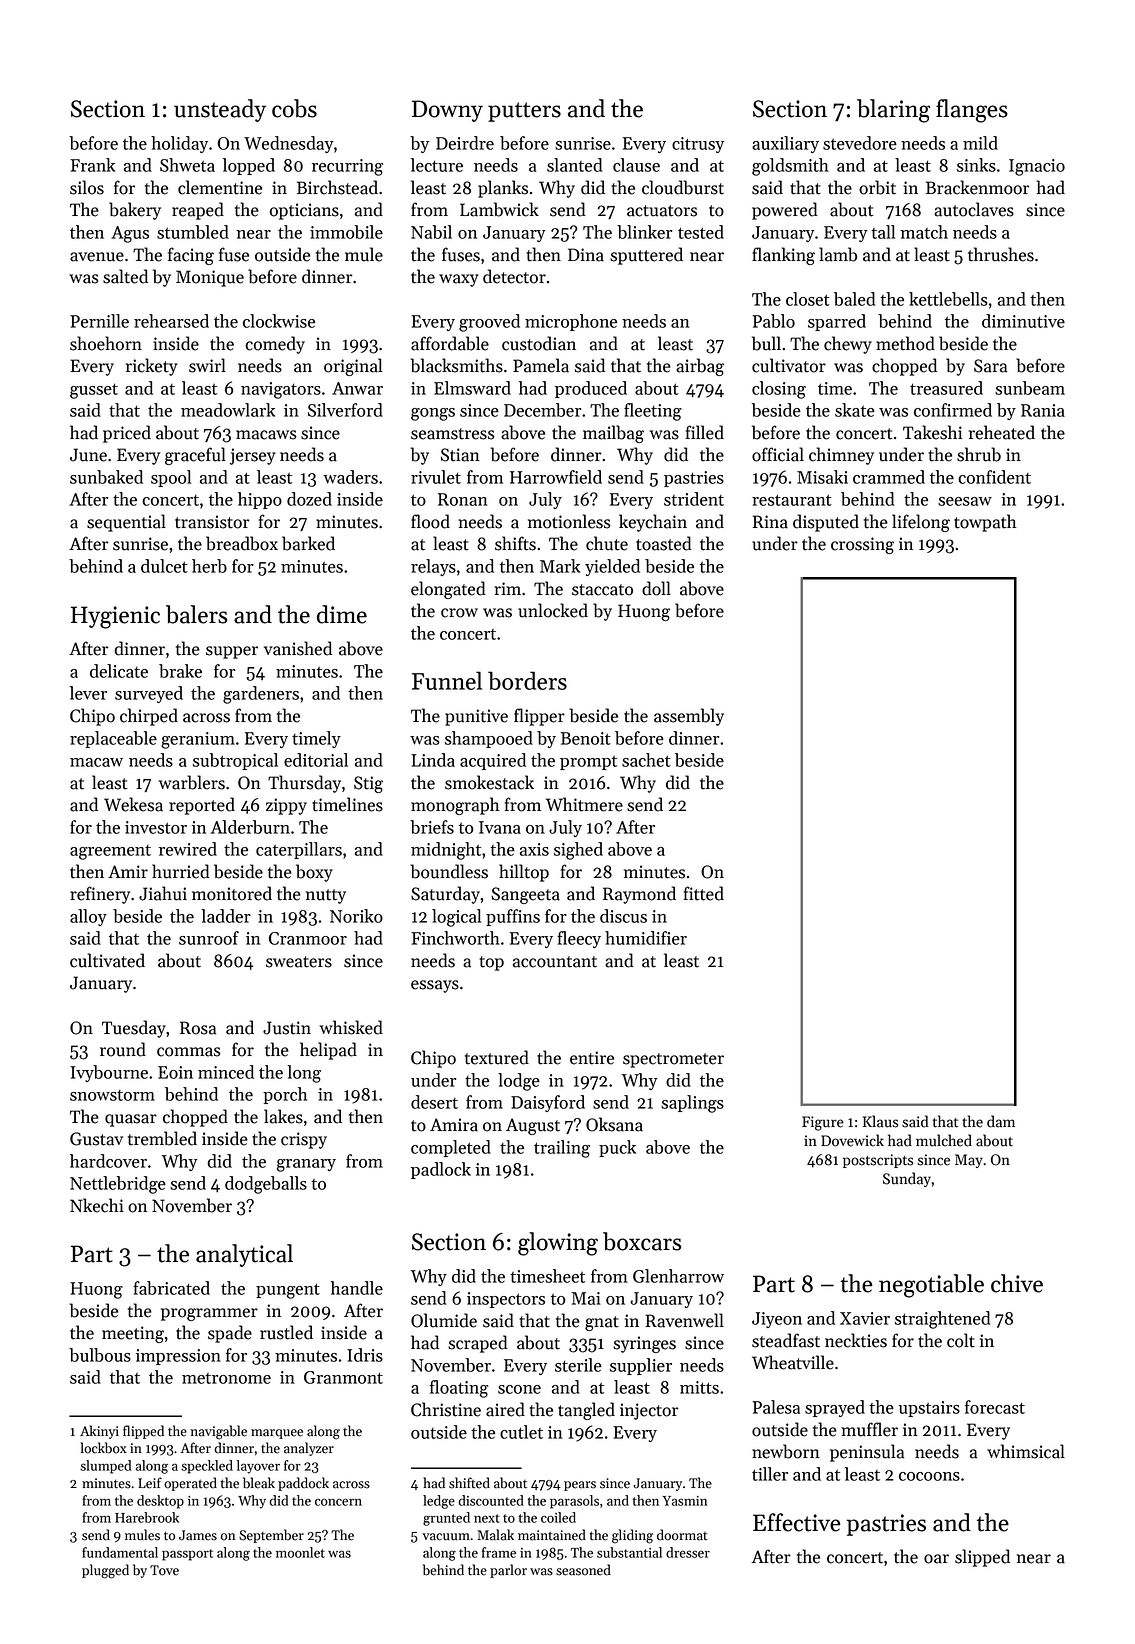 This document has height=1644, width=1135. I want to click on stevedore, so click(860, 143).
